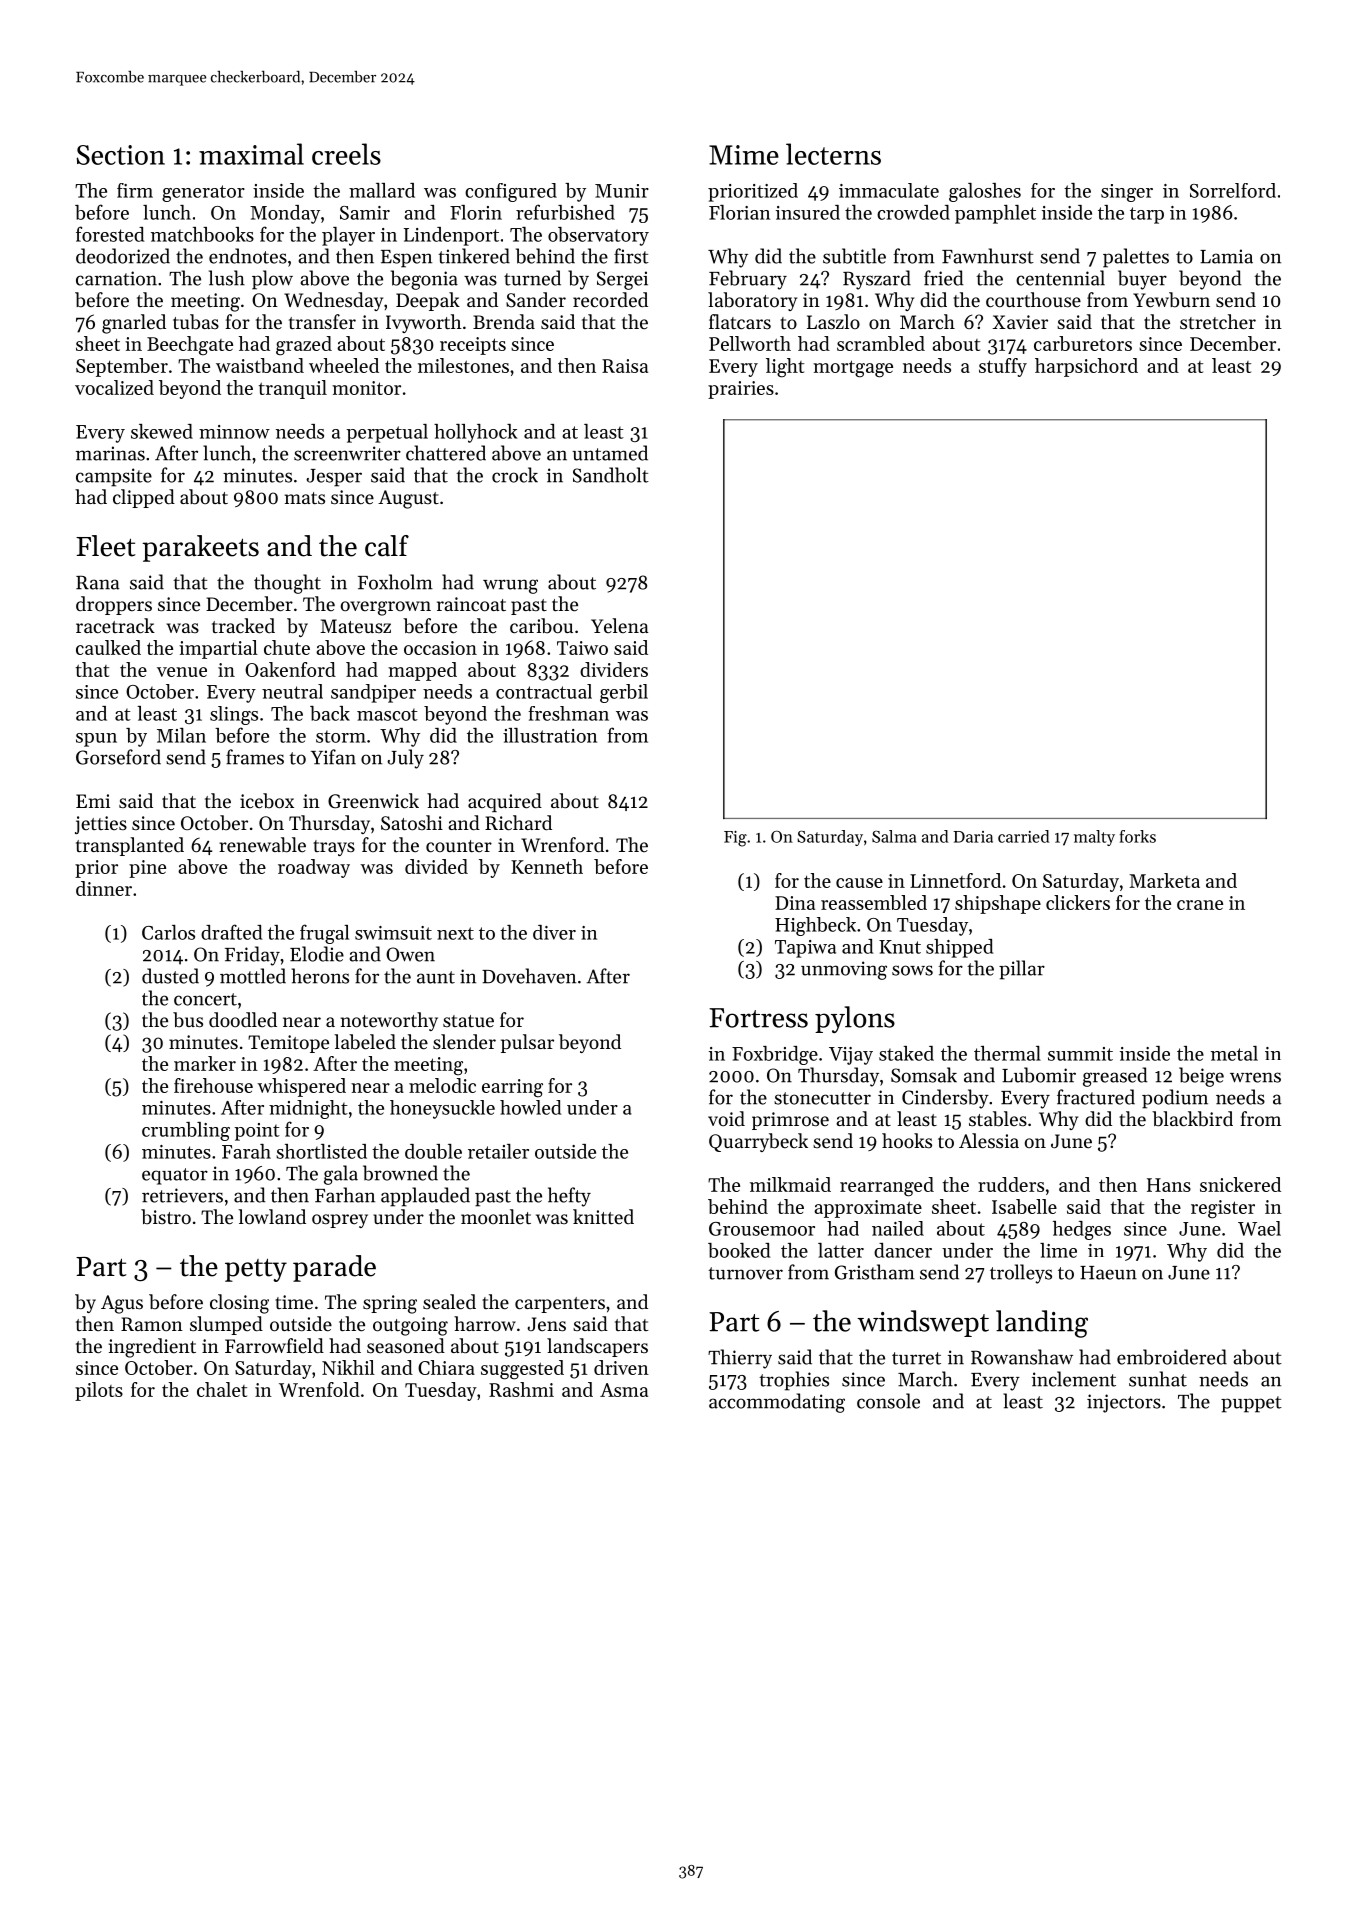 The image size is (1357, 1919). I want to click on Milan, so click(181, 735).
